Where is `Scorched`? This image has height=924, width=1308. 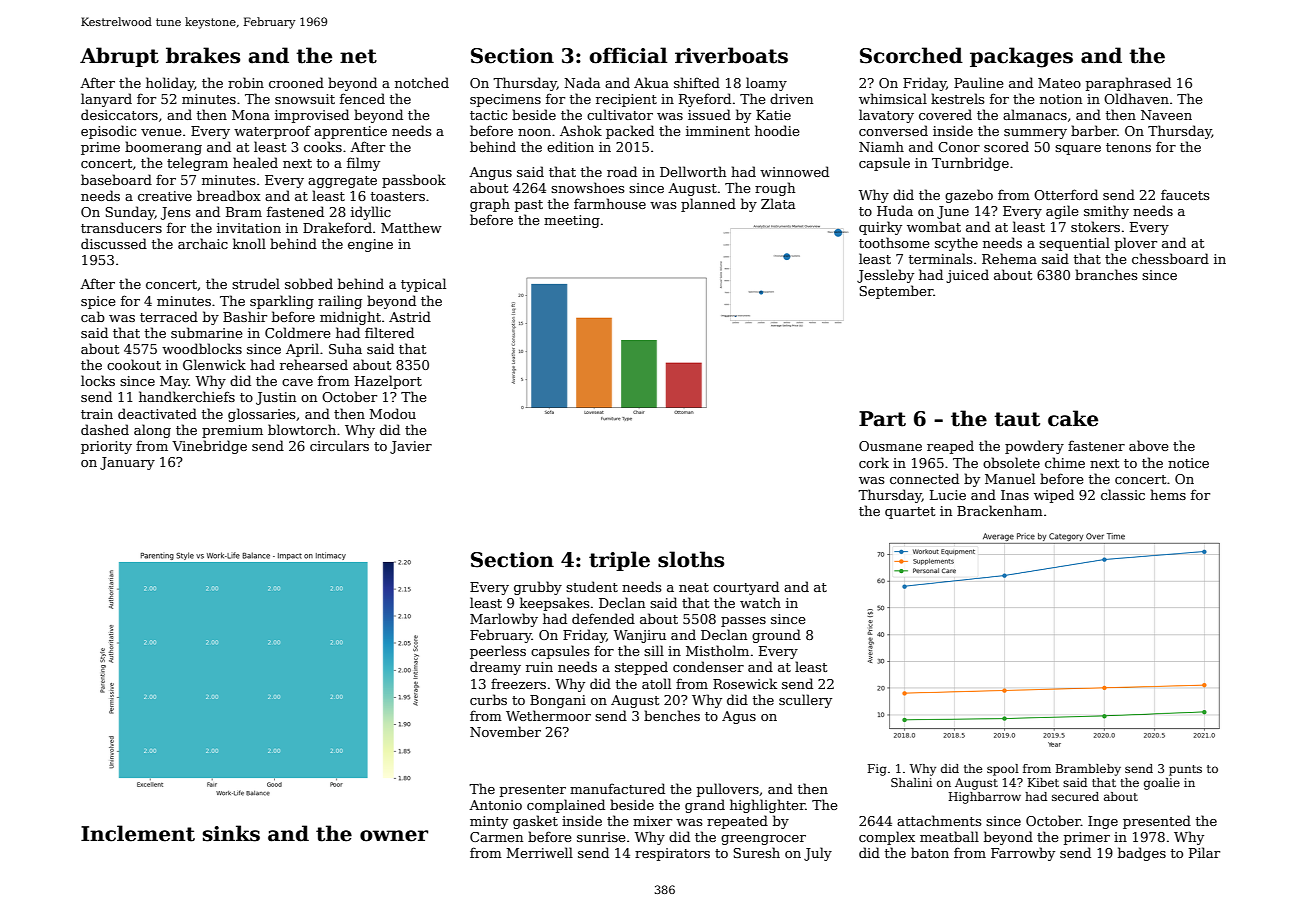 Scorched is located at coordinates (911, 55).
